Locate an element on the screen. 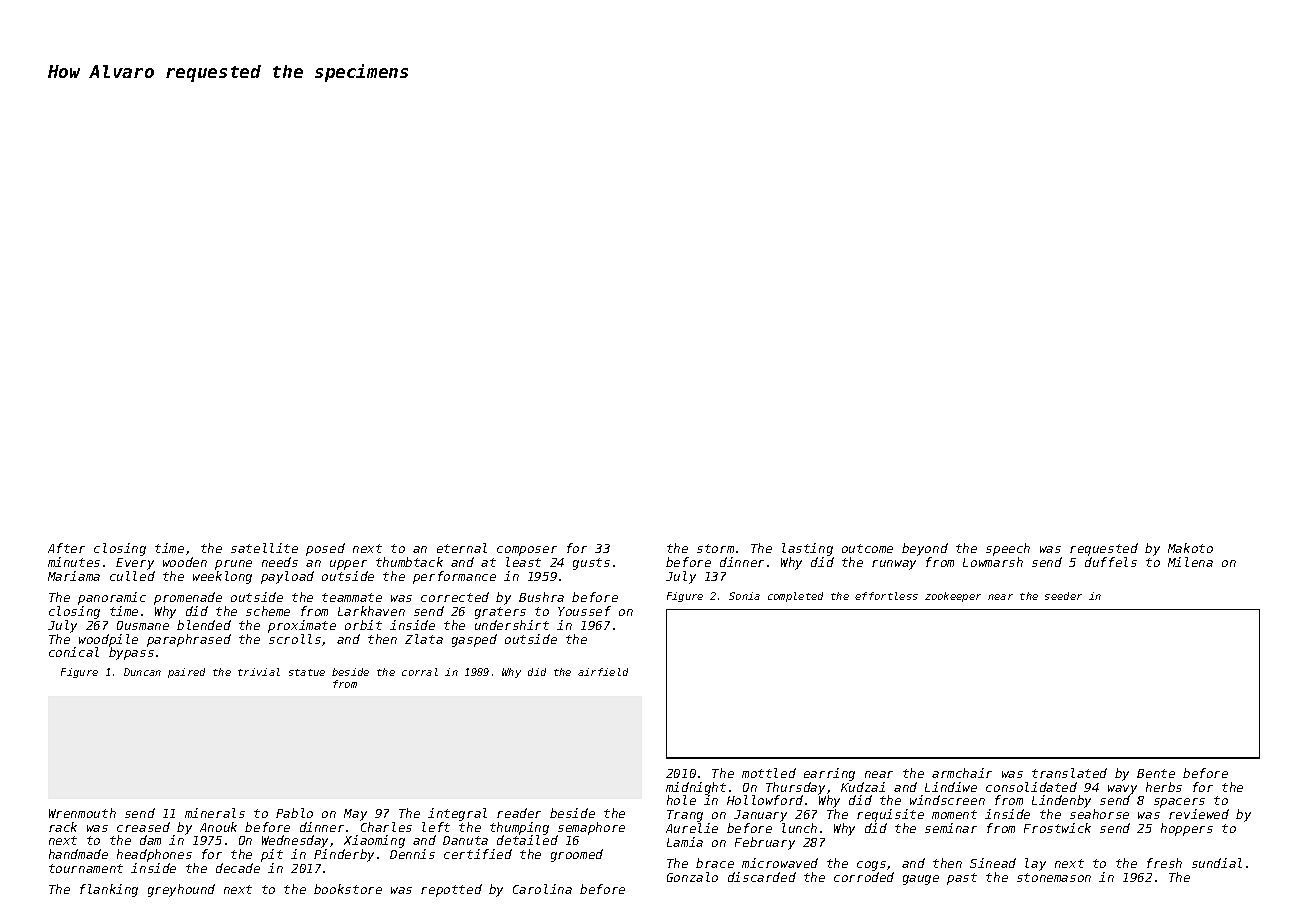 The height and width of the screenshot is (924, 1308). paired is located at coordinates (186, 673).
